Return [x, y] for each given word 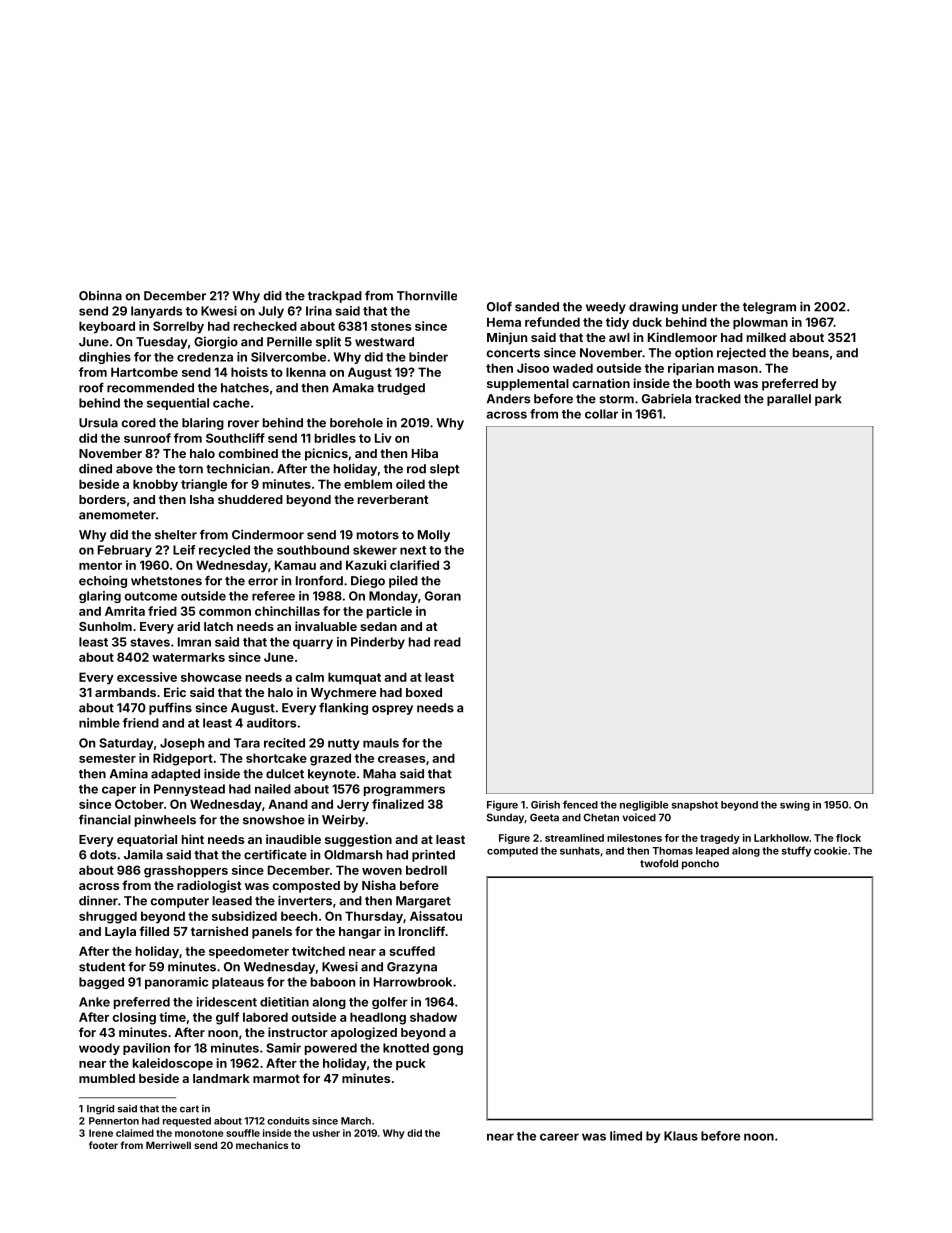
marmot [276, 1078]
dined [95, 469]
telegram [769, 308]
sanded [537, 307]
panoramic [176, 983]
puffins [170, 708]
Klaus [681, 1136]
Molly [434, 536]
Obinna [100, 296]
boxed [424, 692]
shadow [433, 1017]
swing [795, 806]
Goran [443, 596]
